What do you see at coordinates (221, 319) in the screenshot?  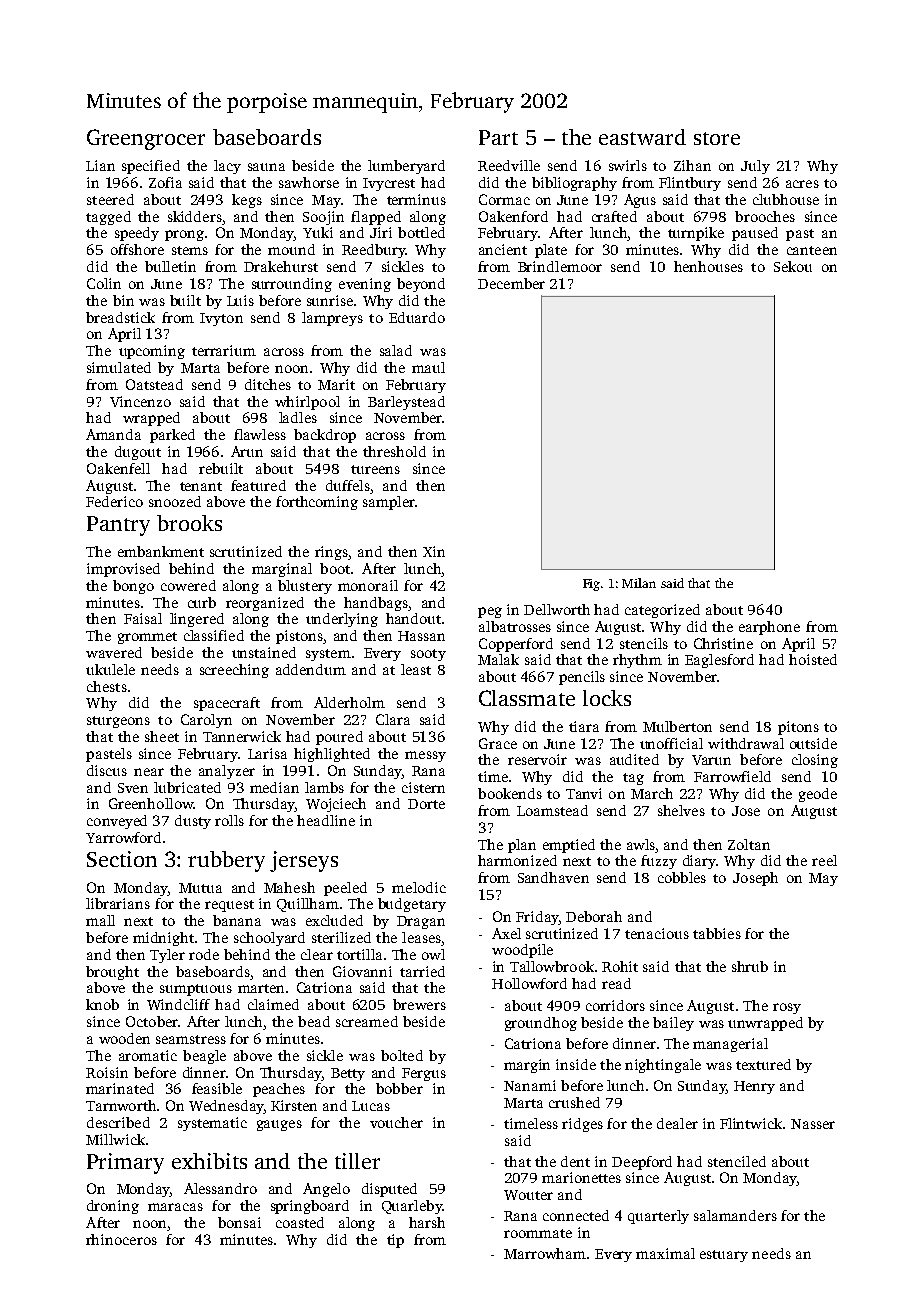 I see `Ivyton` at bounding box center [221, 319].
